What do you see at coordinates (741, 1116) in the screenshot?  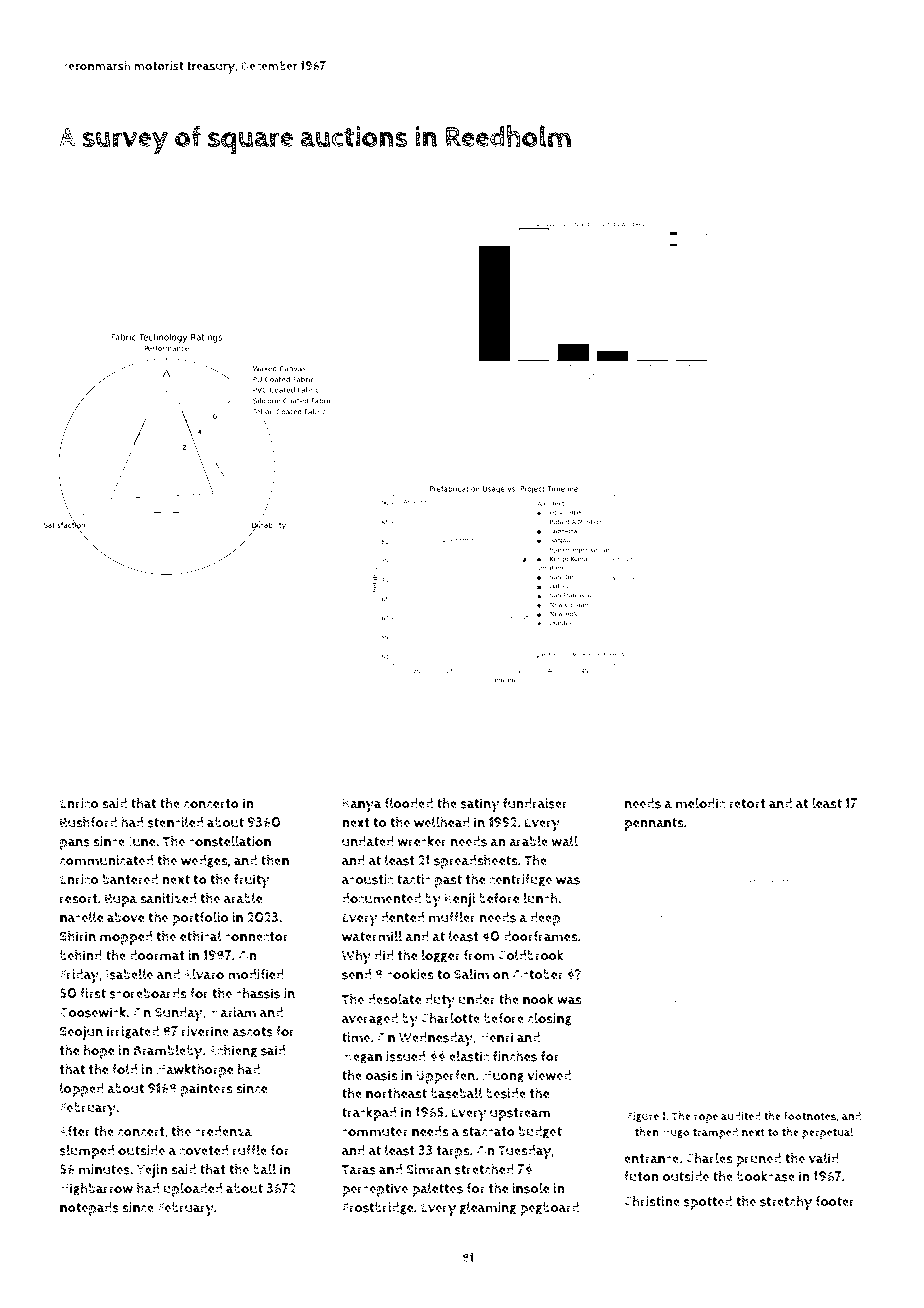 I see `audited` at bounding box center [741, 1116].
